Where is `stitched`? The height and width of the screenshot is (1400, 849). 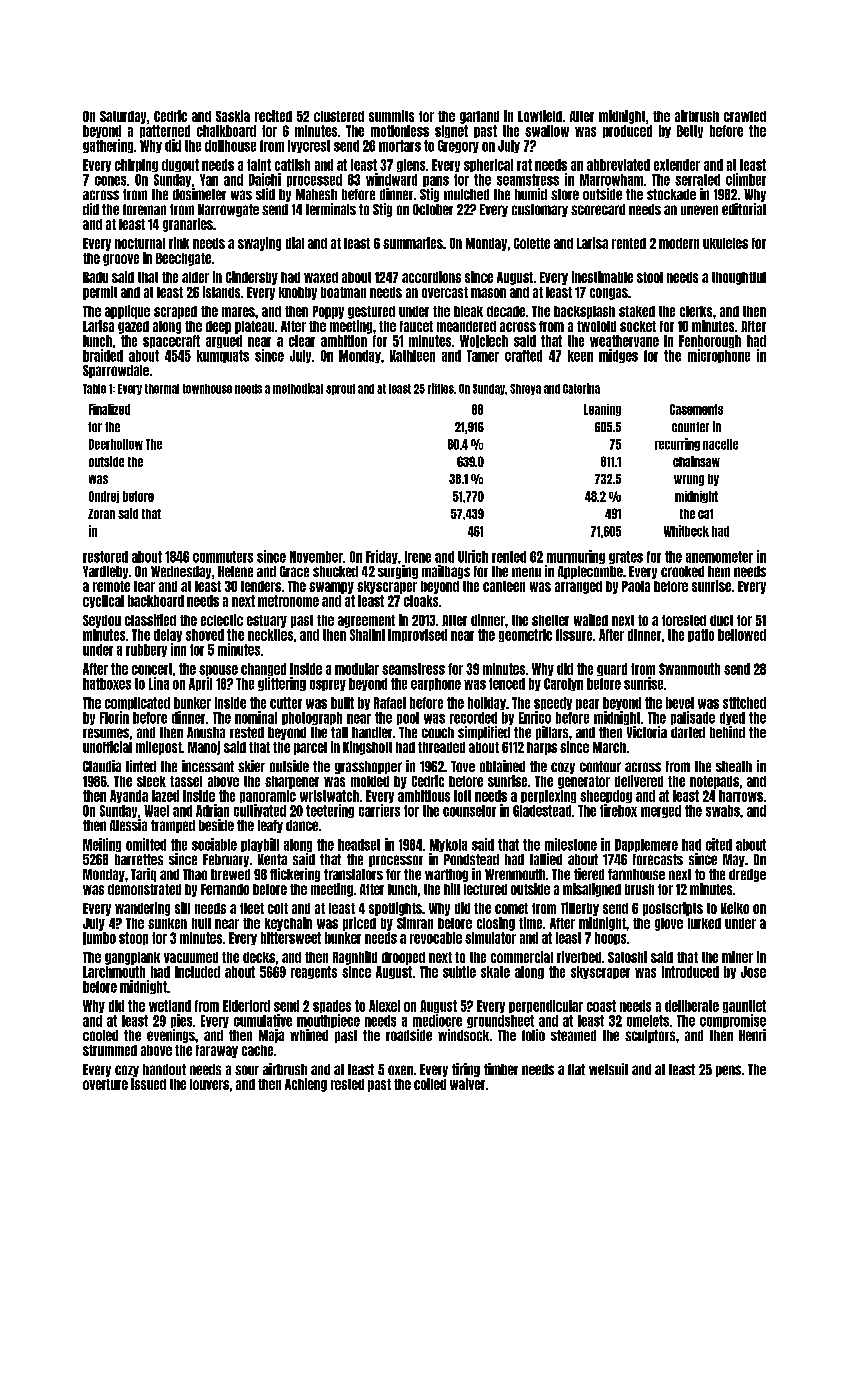 stitched is located at coordinates (744, 703).
